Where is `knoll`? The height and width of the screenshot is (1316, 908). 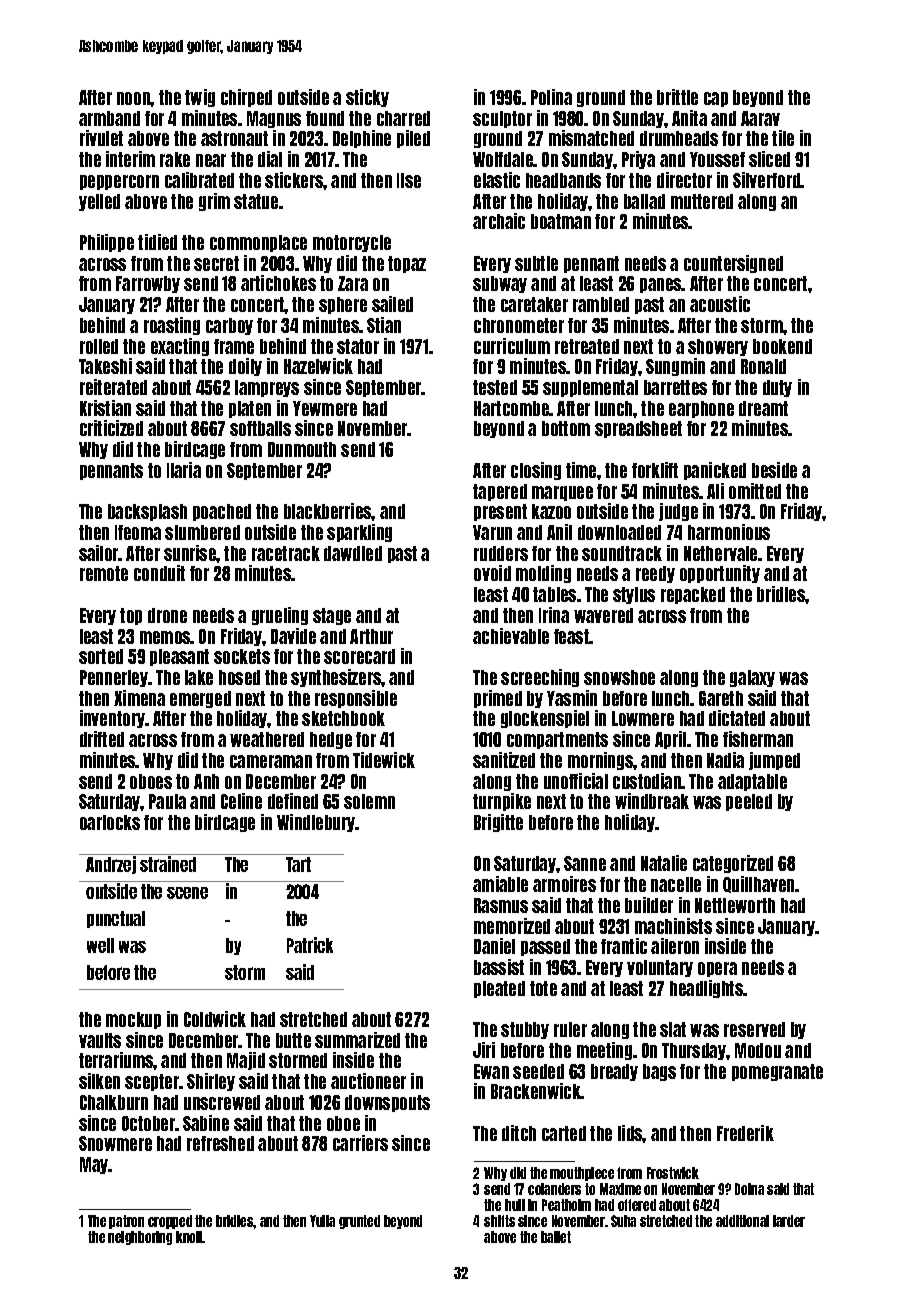 knoll is located at coordinates (189, 1237).
